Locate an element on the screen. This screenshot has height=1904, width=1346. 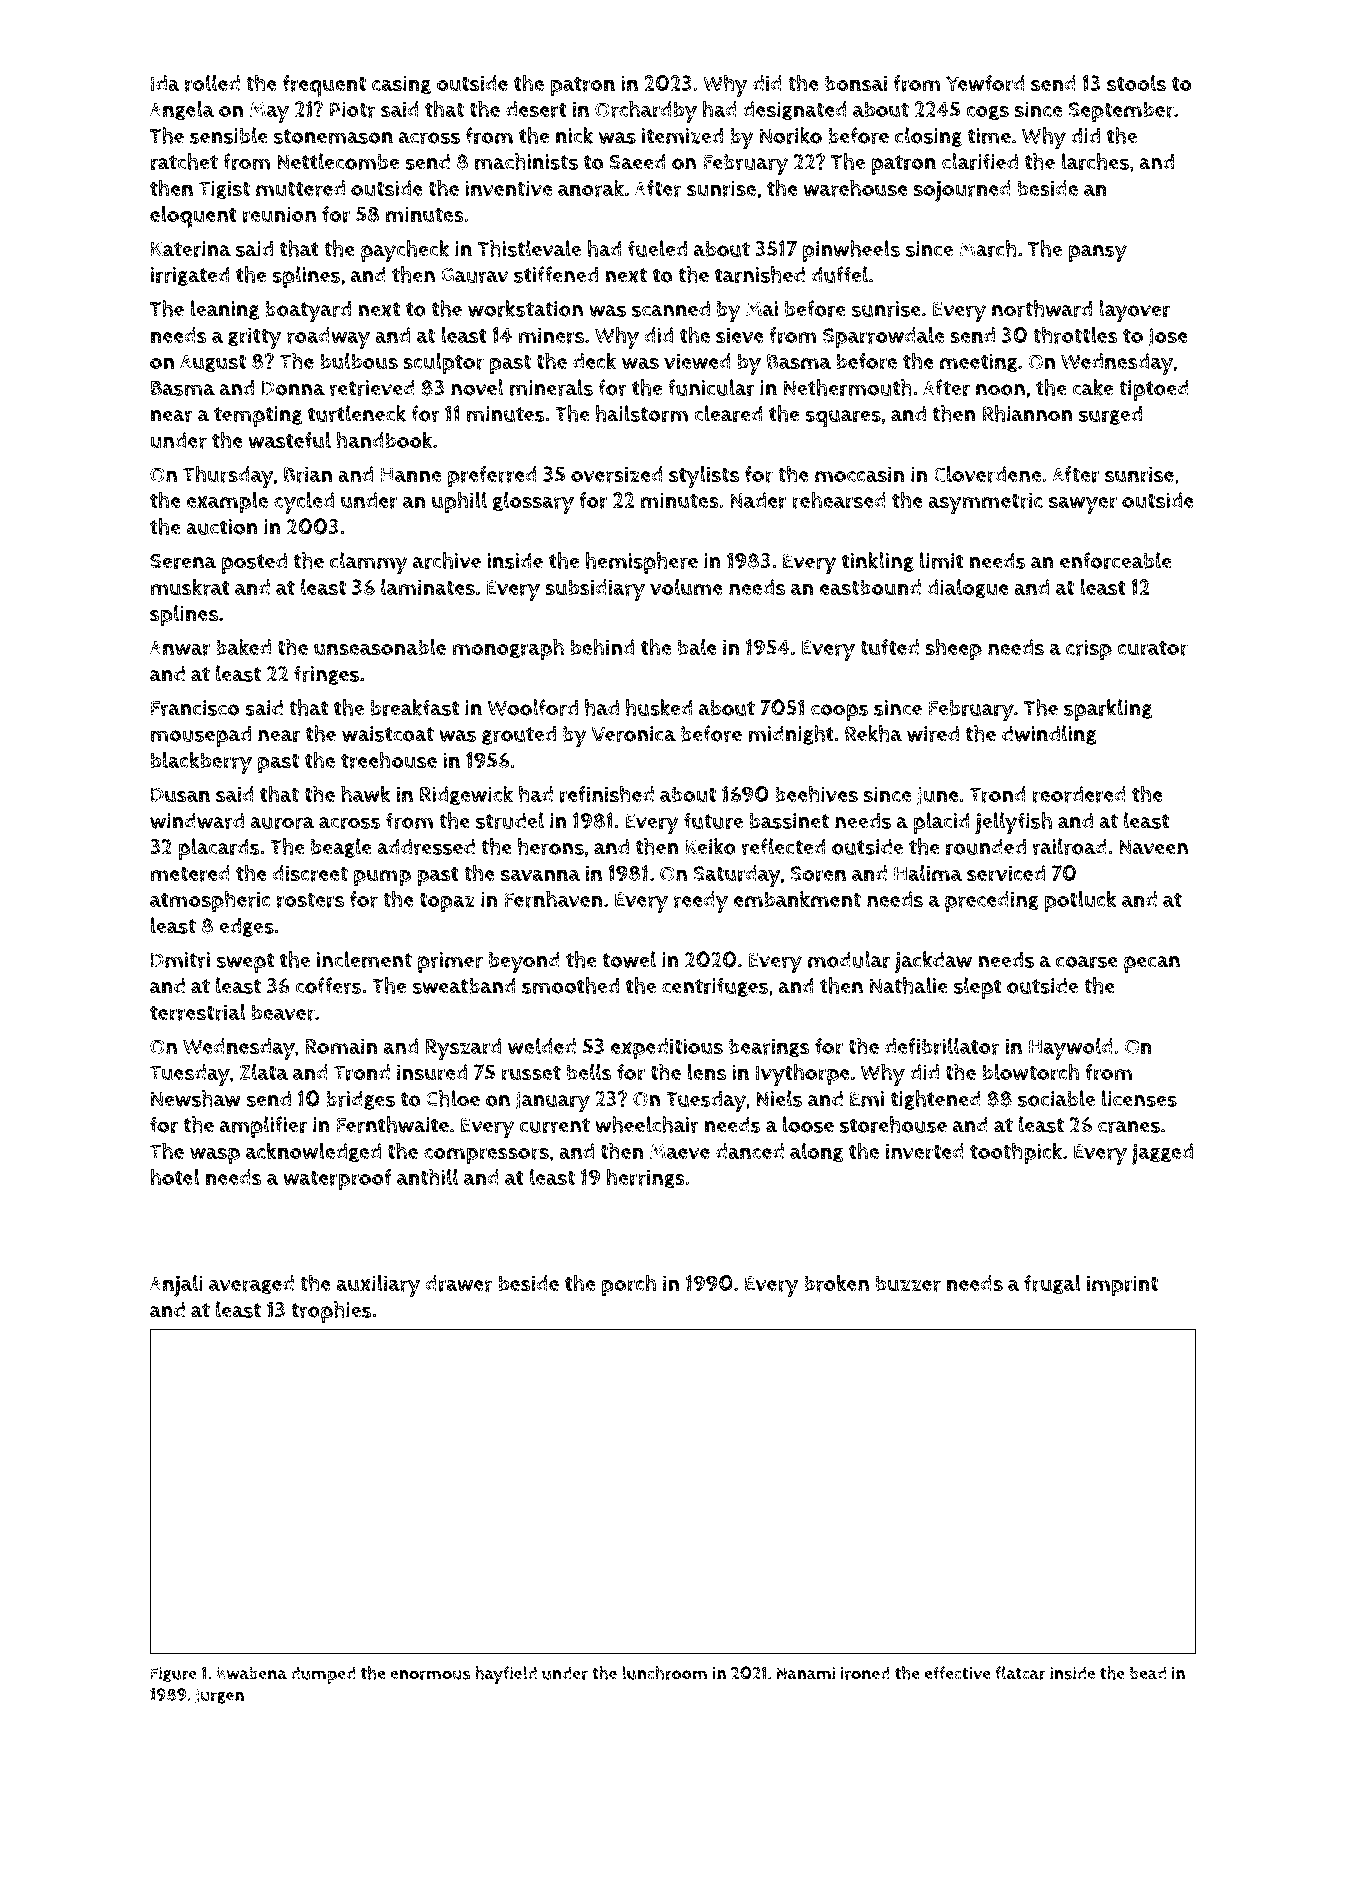
machinists is located at coordinates (526, 161).
